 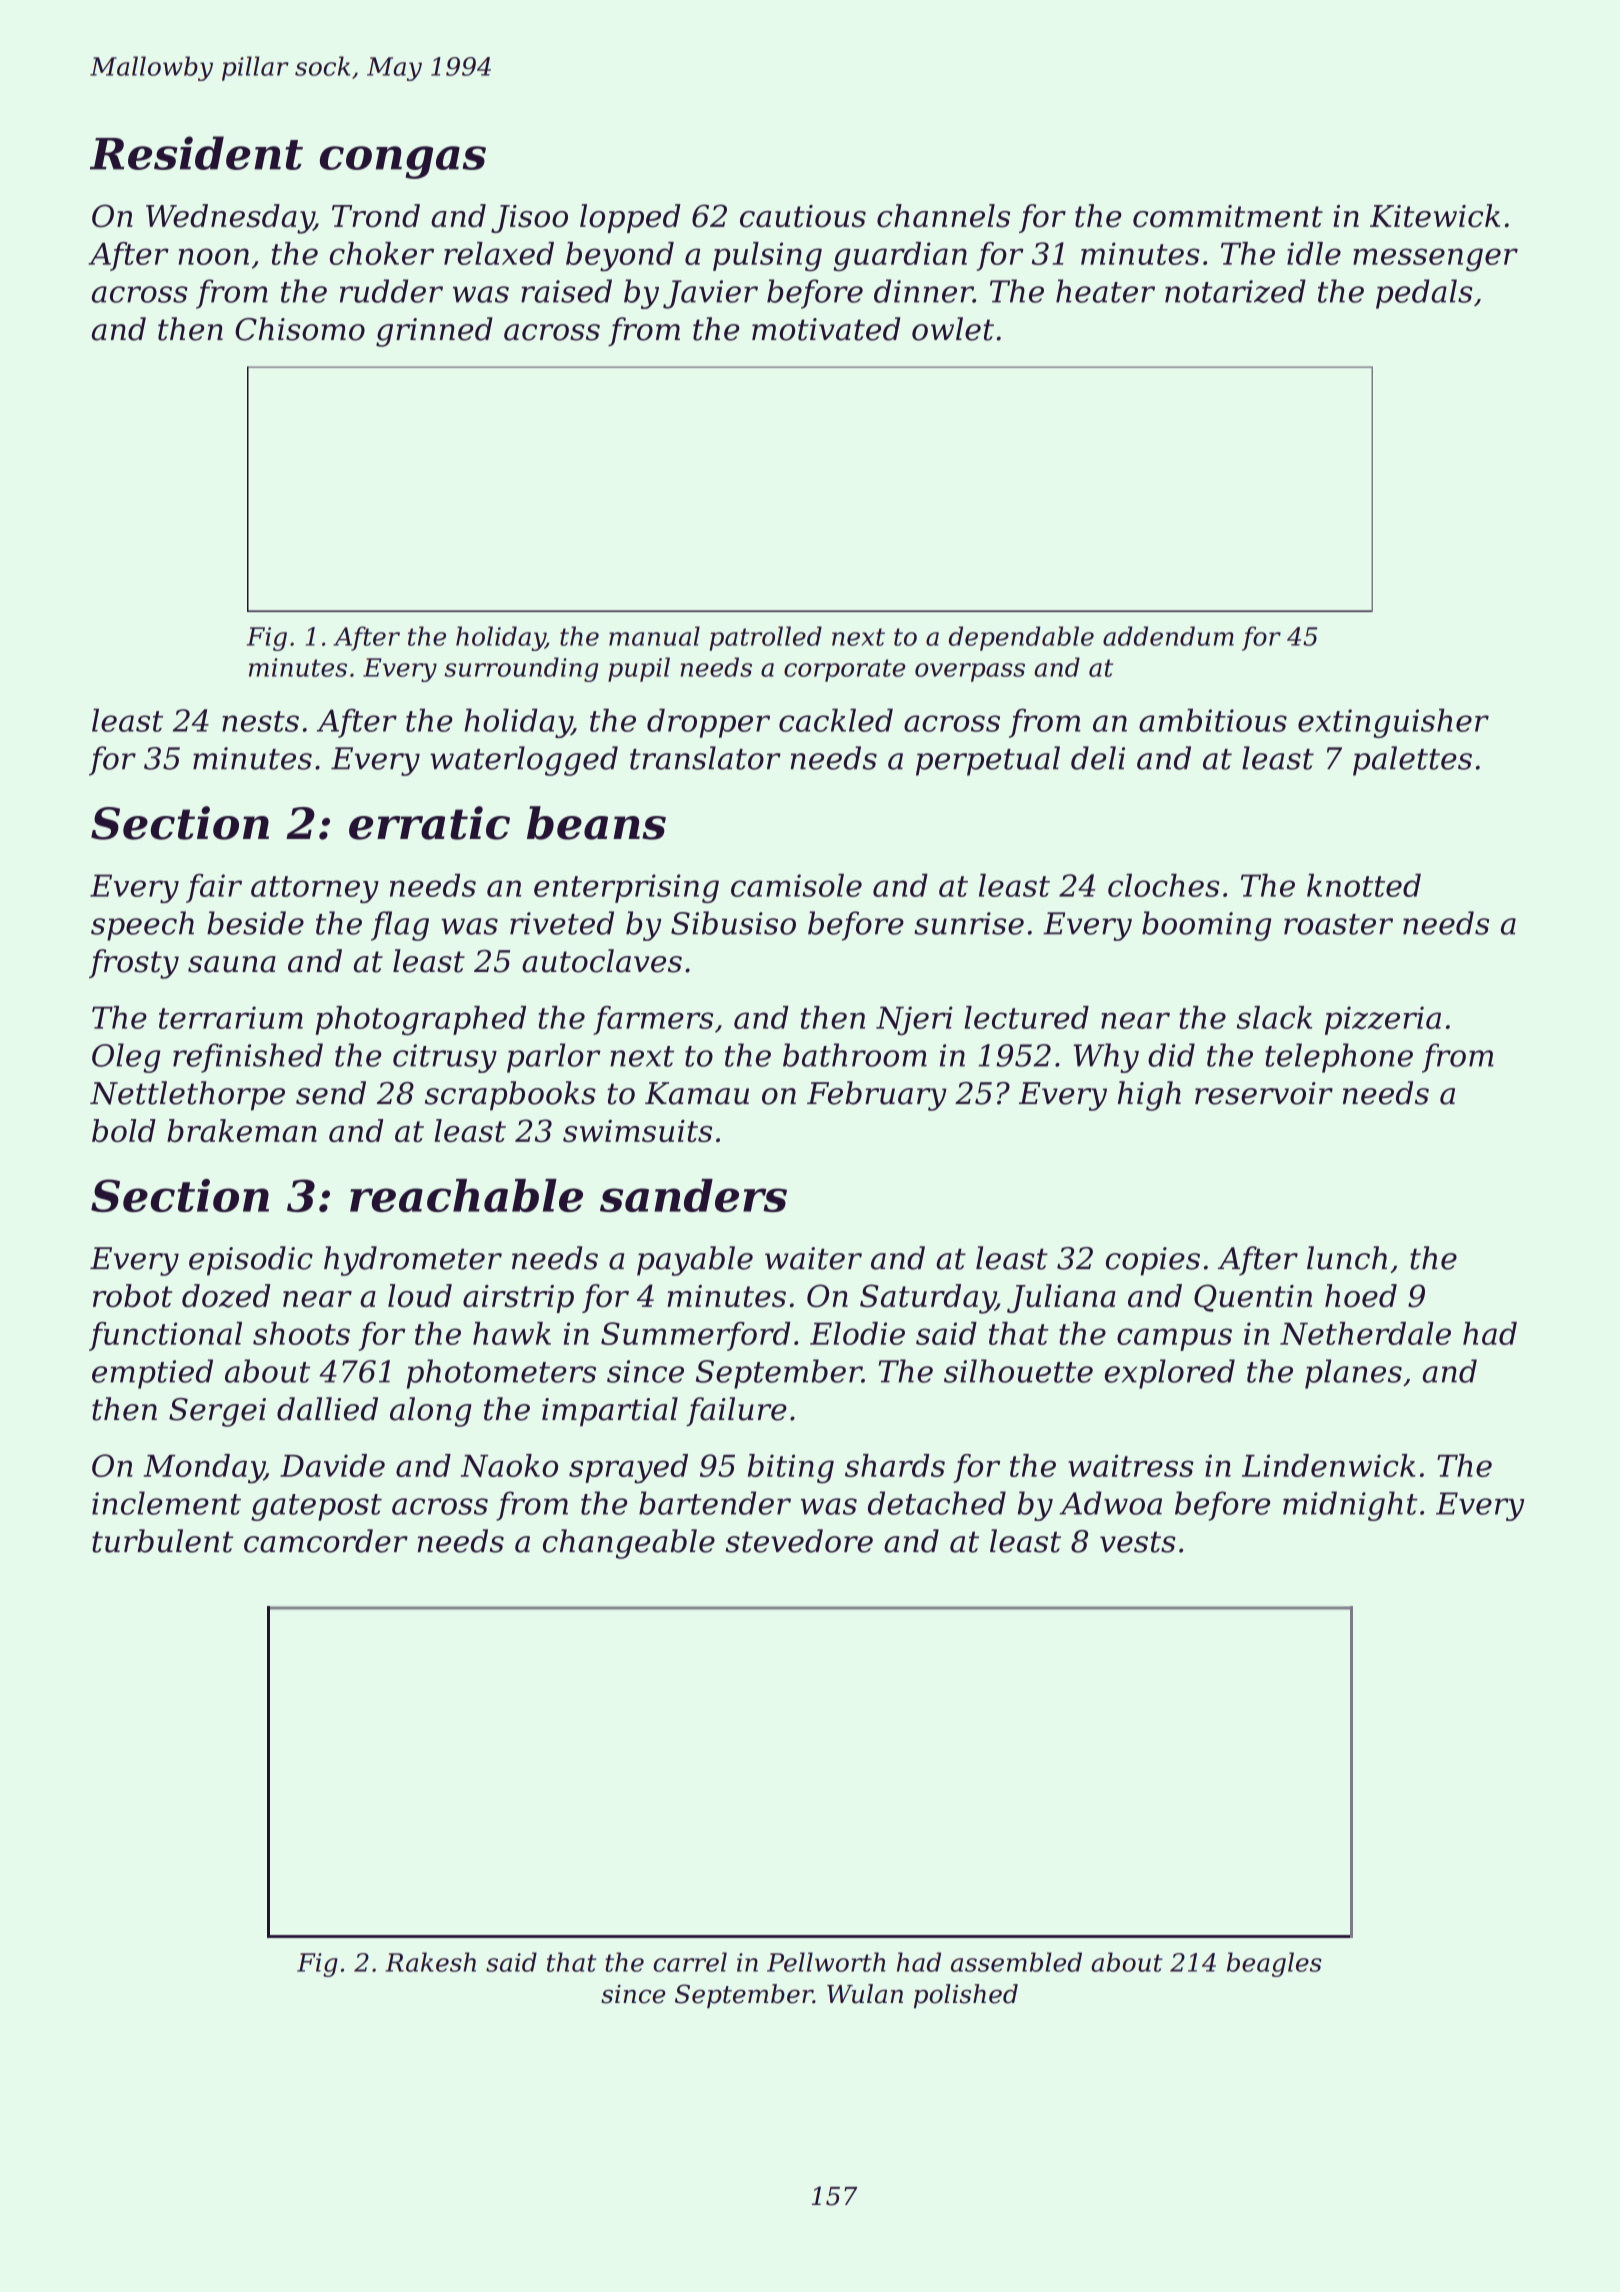 What do you see at coordinates (1424, 294) in the screenshot?
I see `pedals` at bounding box center [1424, 294].
